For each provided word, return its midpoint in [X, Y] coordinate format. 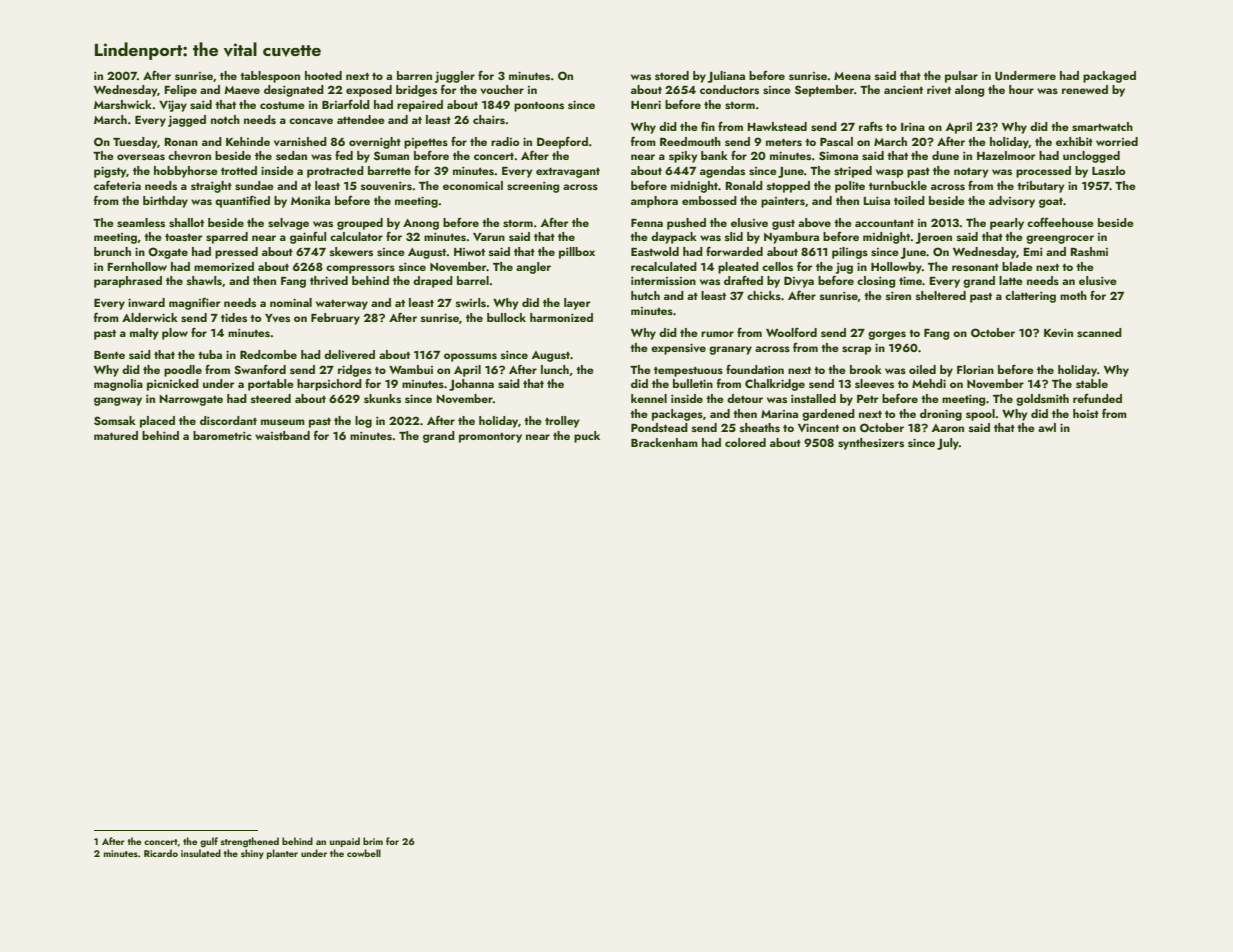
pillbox [577, 253]
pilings [850, 253]
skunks [382, 398]
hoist [1086, 413]
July [948, 444]
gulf [209, 842]
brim [373, 841]
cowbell [364, 853]
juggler [455, 77]
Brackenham [664, 442]
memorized [224, 266]
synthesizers [871, 444]
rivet [939, 90]
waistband [282, 435]
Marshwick [123, 104]
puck [587, 437]
